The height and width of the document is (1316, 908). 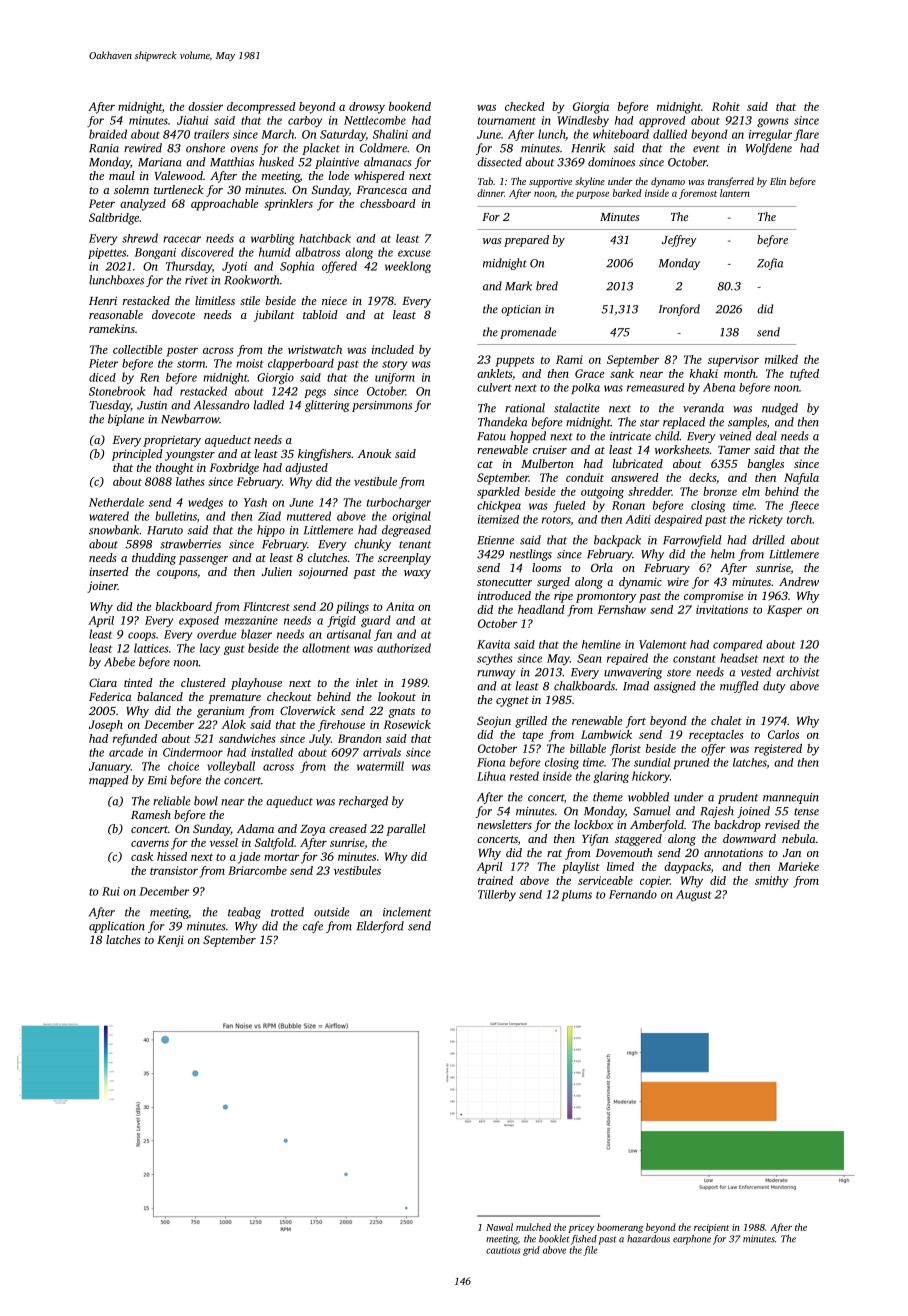 I want to click on khaki, so click(x=704, y=373).
